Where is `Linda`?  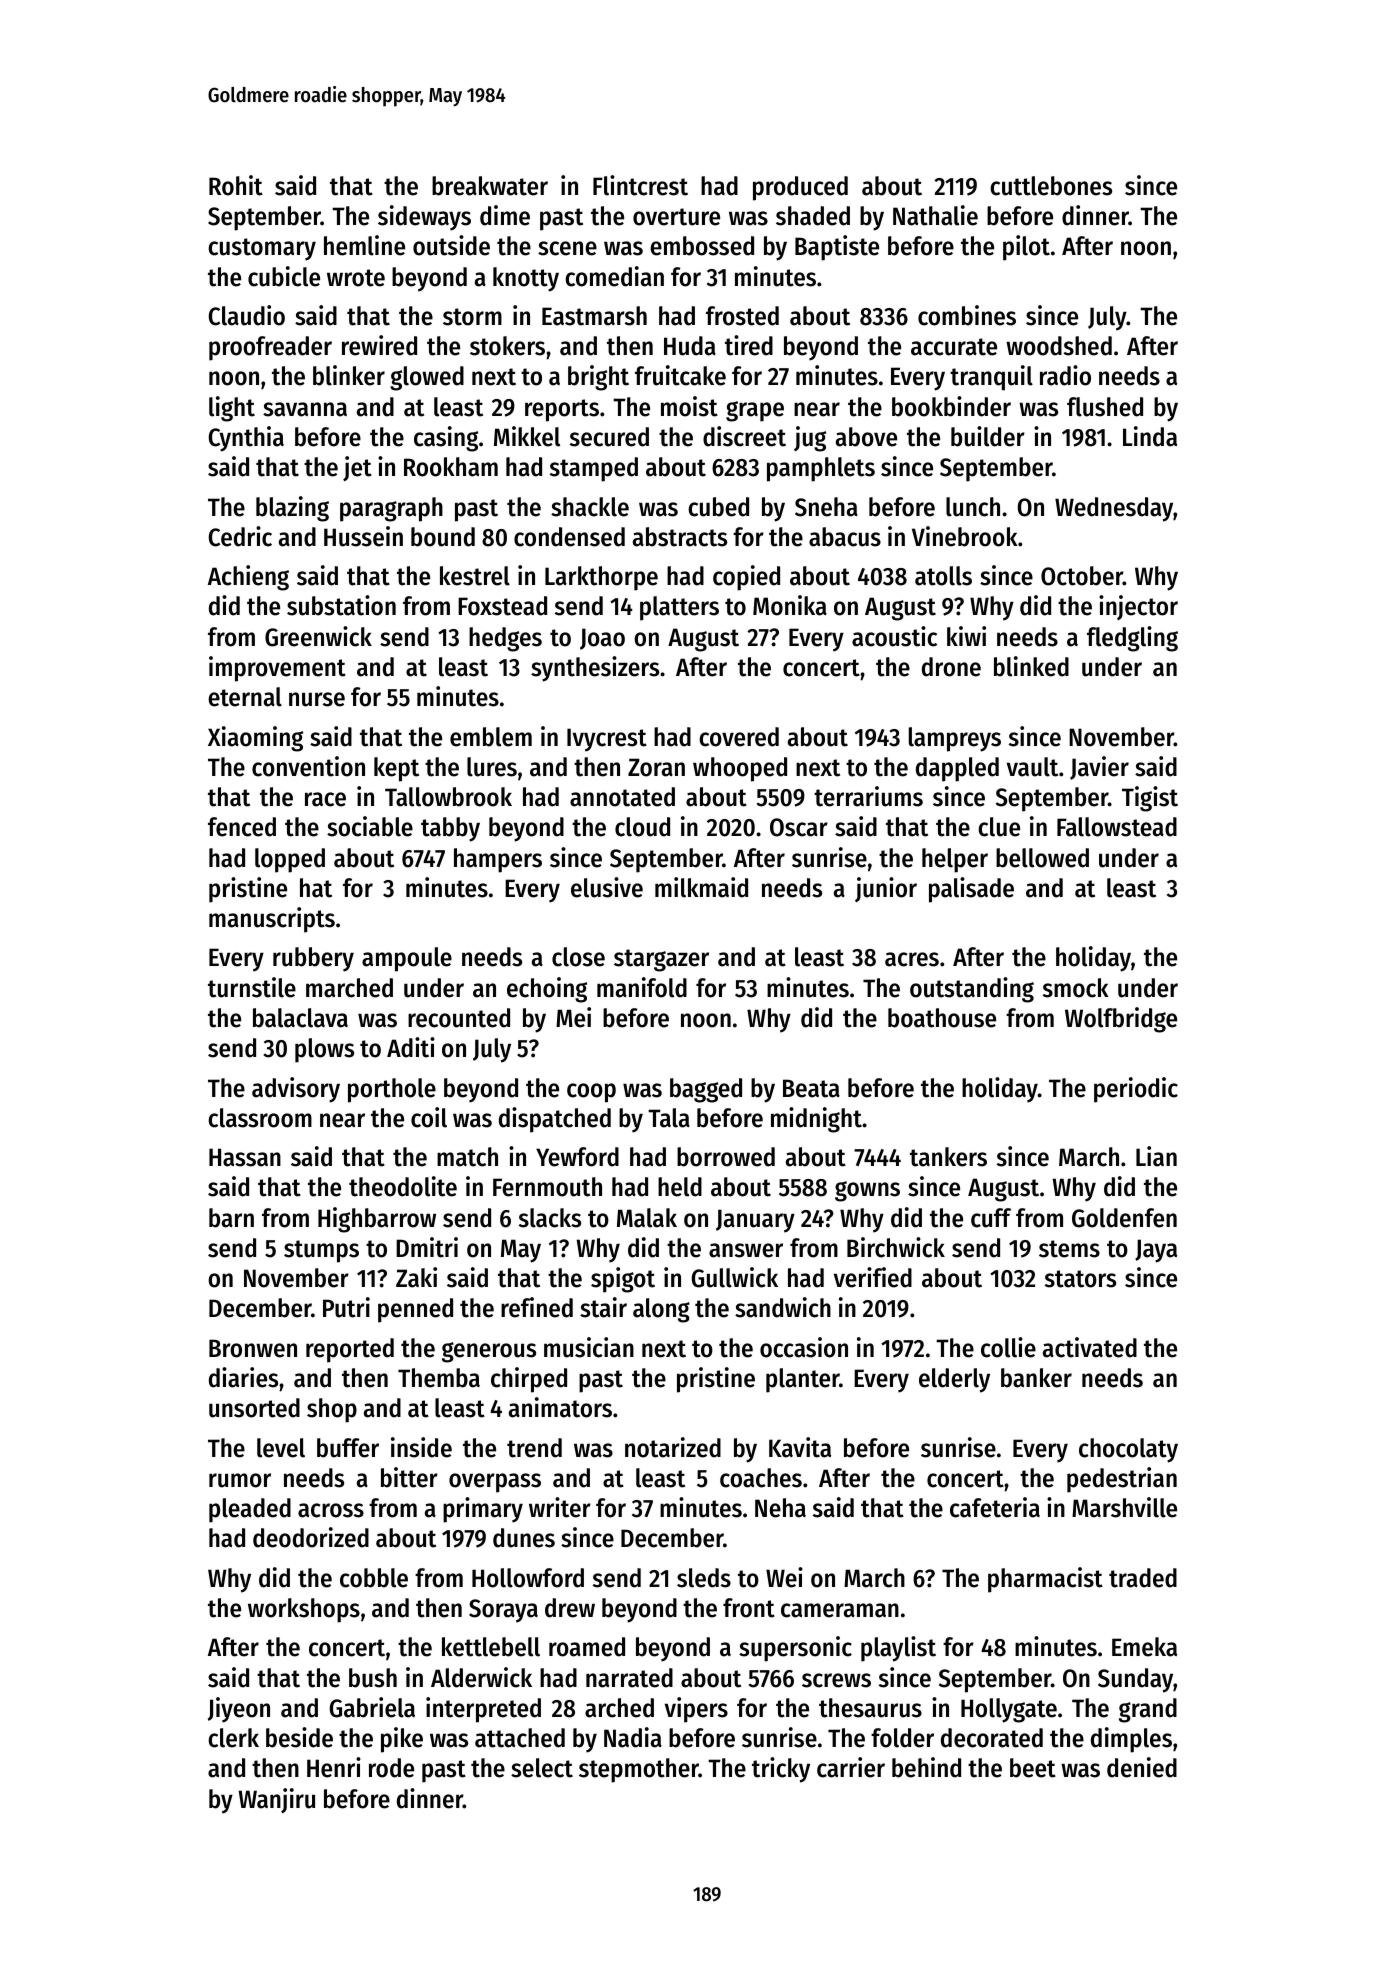 Linda is located at coordinates (1150, 436).
